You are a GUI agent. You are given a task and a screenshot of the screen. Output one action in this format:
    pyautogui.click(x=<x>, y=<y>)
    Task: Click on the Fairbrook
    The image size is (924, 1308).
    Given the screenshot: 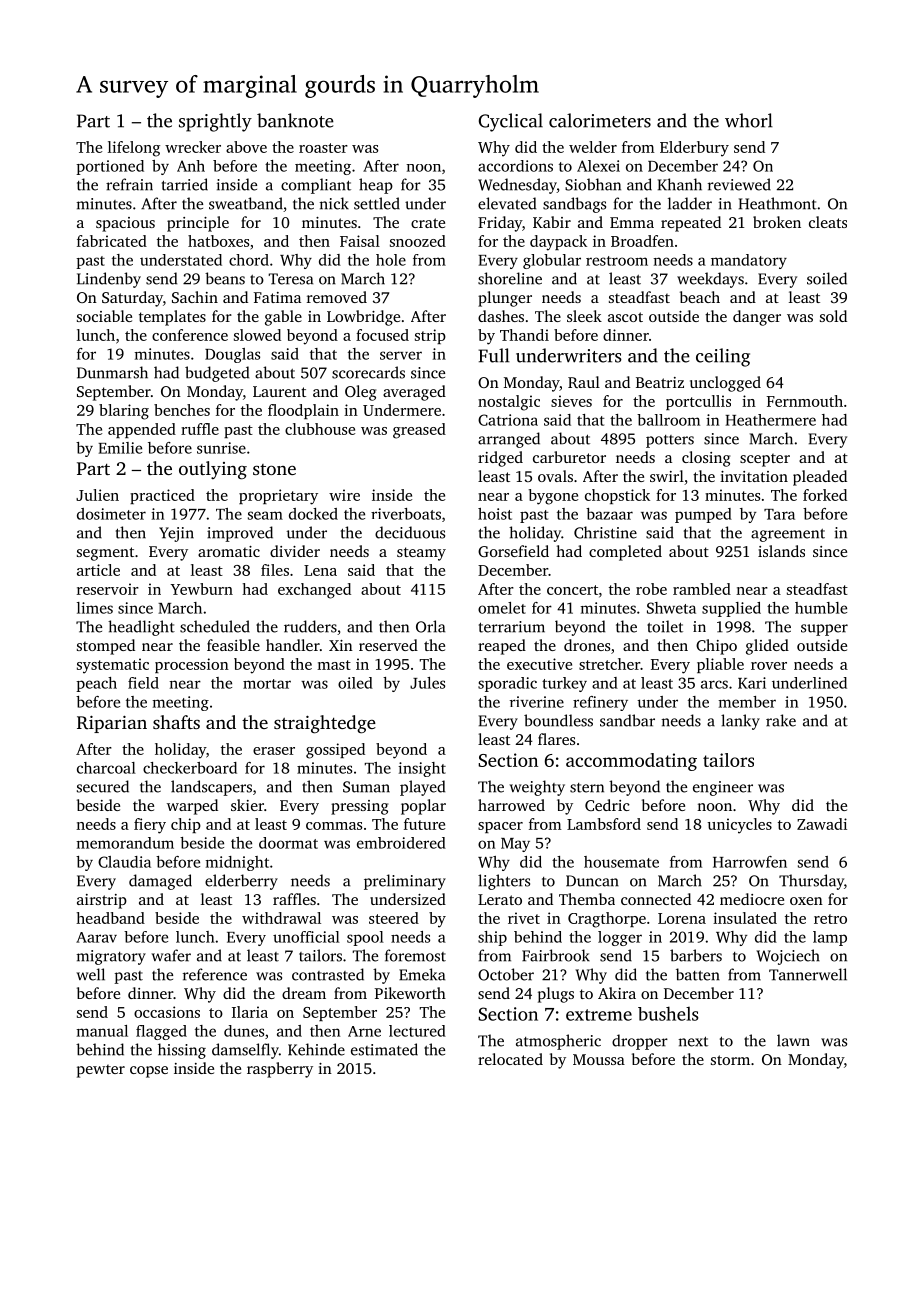 What is the action you would take?
    pyautogui.click(x=556, y=955)
